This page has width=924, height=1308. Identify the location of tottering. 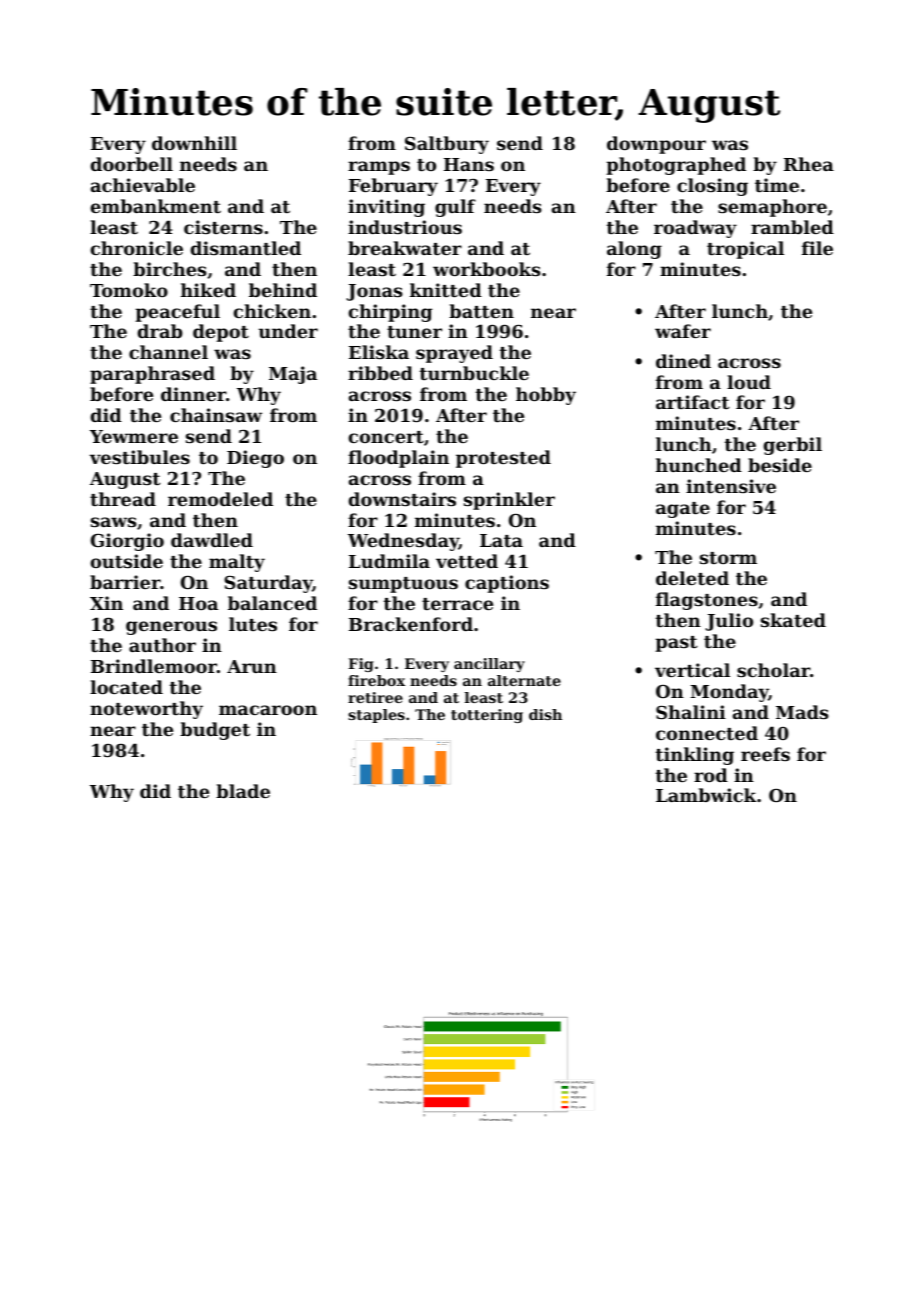
(487, 716).
